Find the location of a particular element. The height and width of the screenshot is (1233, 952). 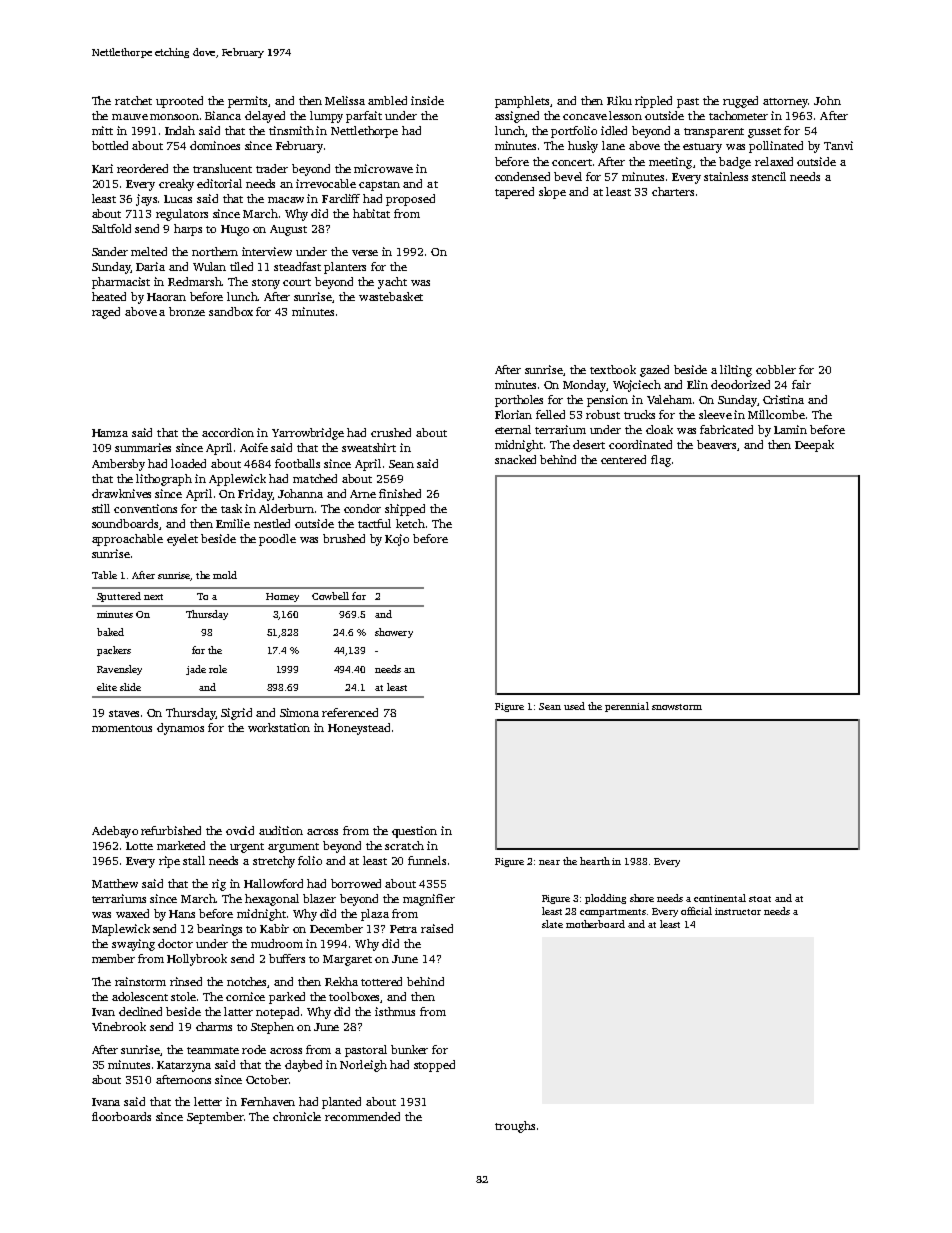

Indah is located at coordinates (180, 130).
